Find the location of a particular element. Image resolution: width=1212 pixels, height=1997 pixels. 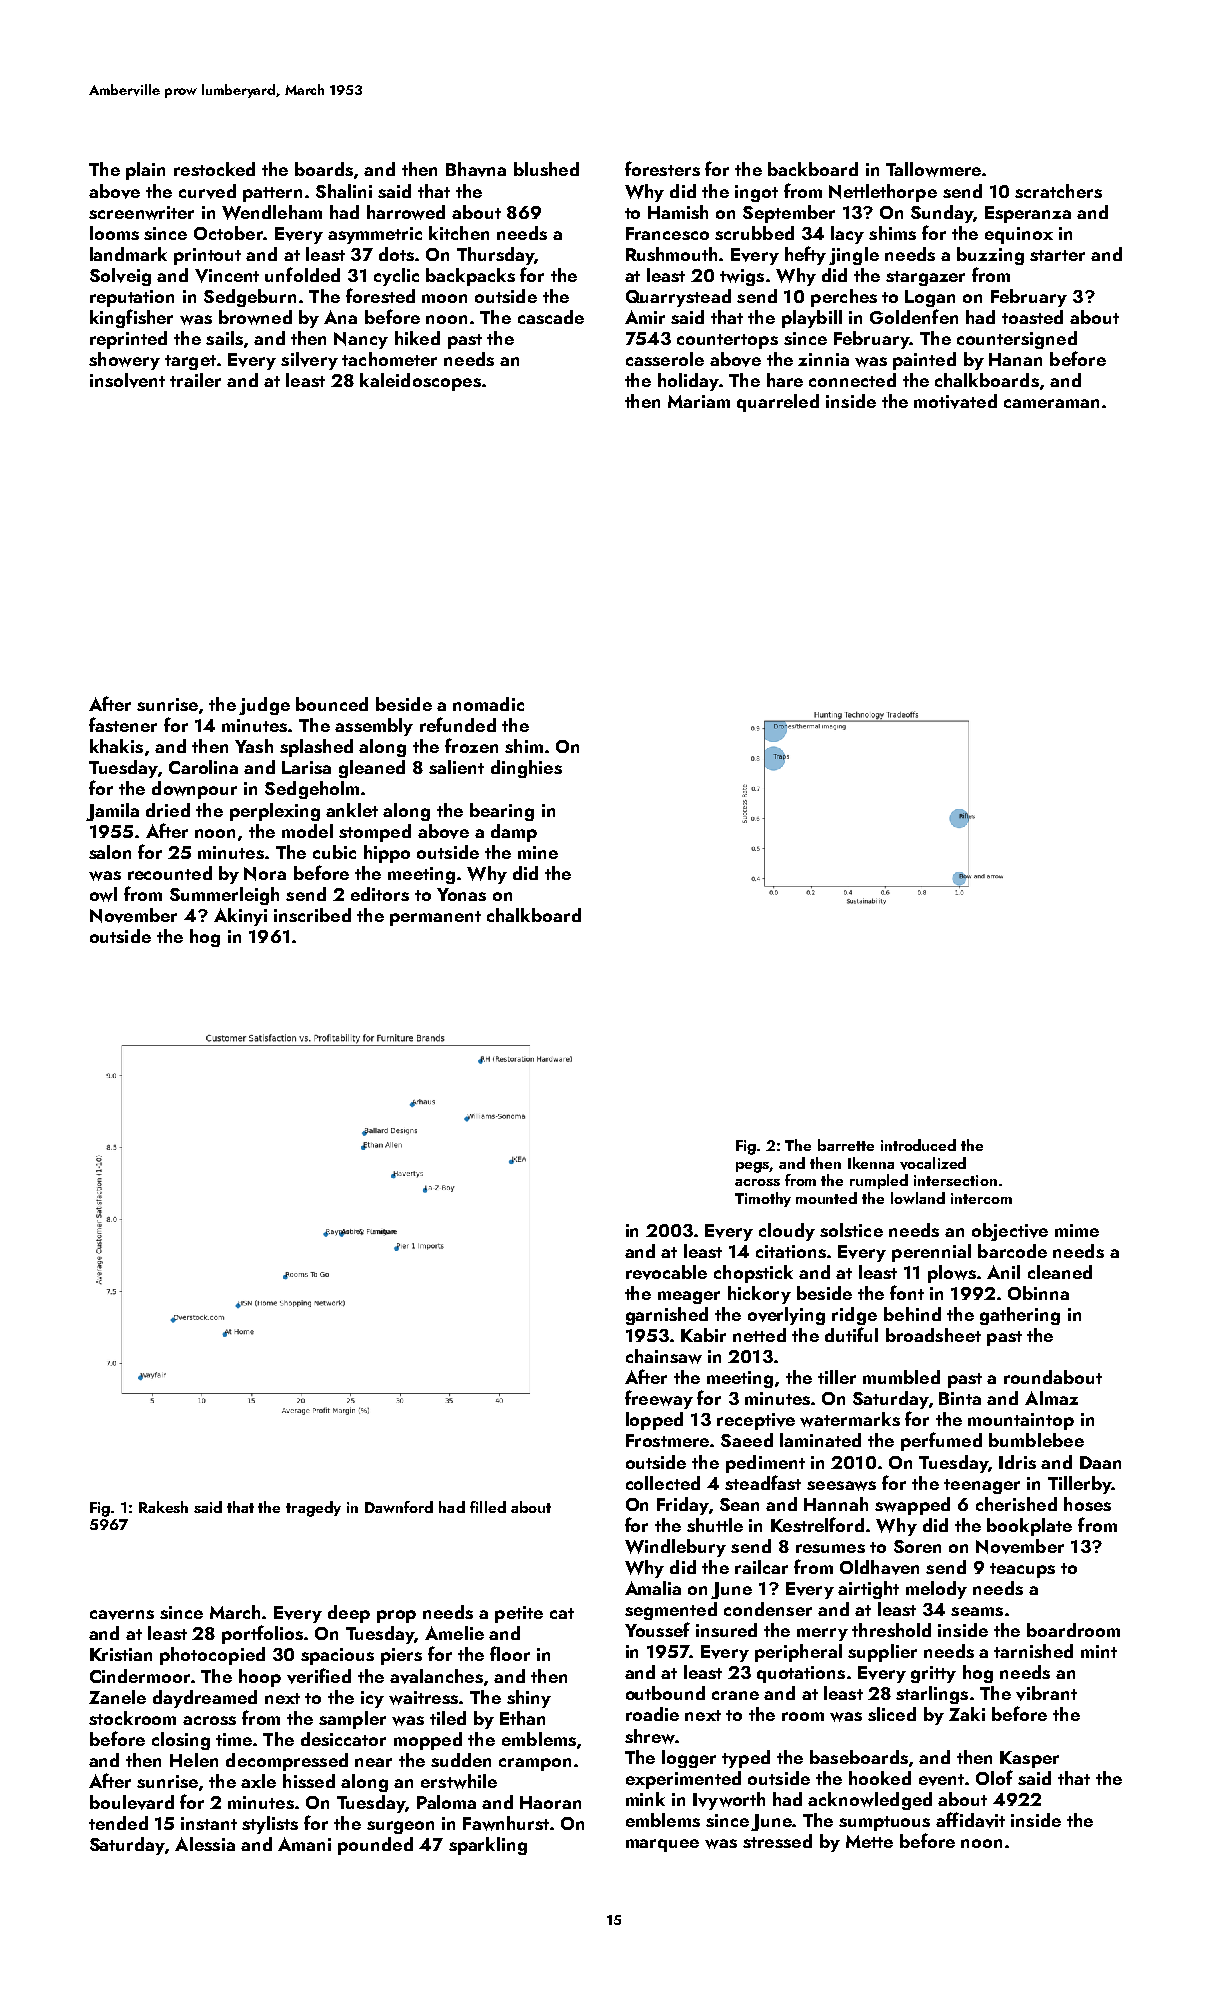

Soren is located at coordinates (917, 1546).
